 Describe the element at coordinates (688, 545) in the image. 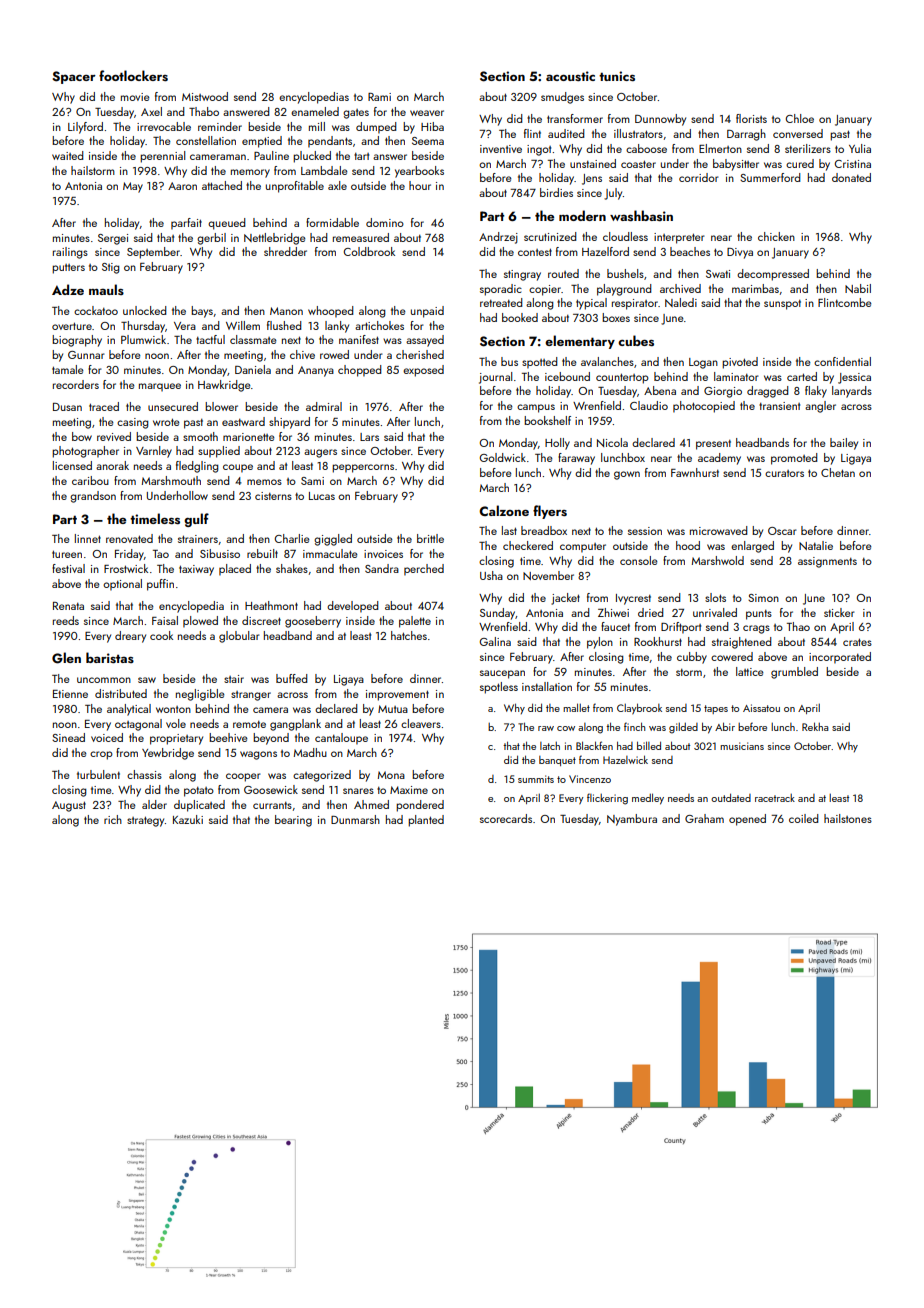

I see `hood` at that location.
